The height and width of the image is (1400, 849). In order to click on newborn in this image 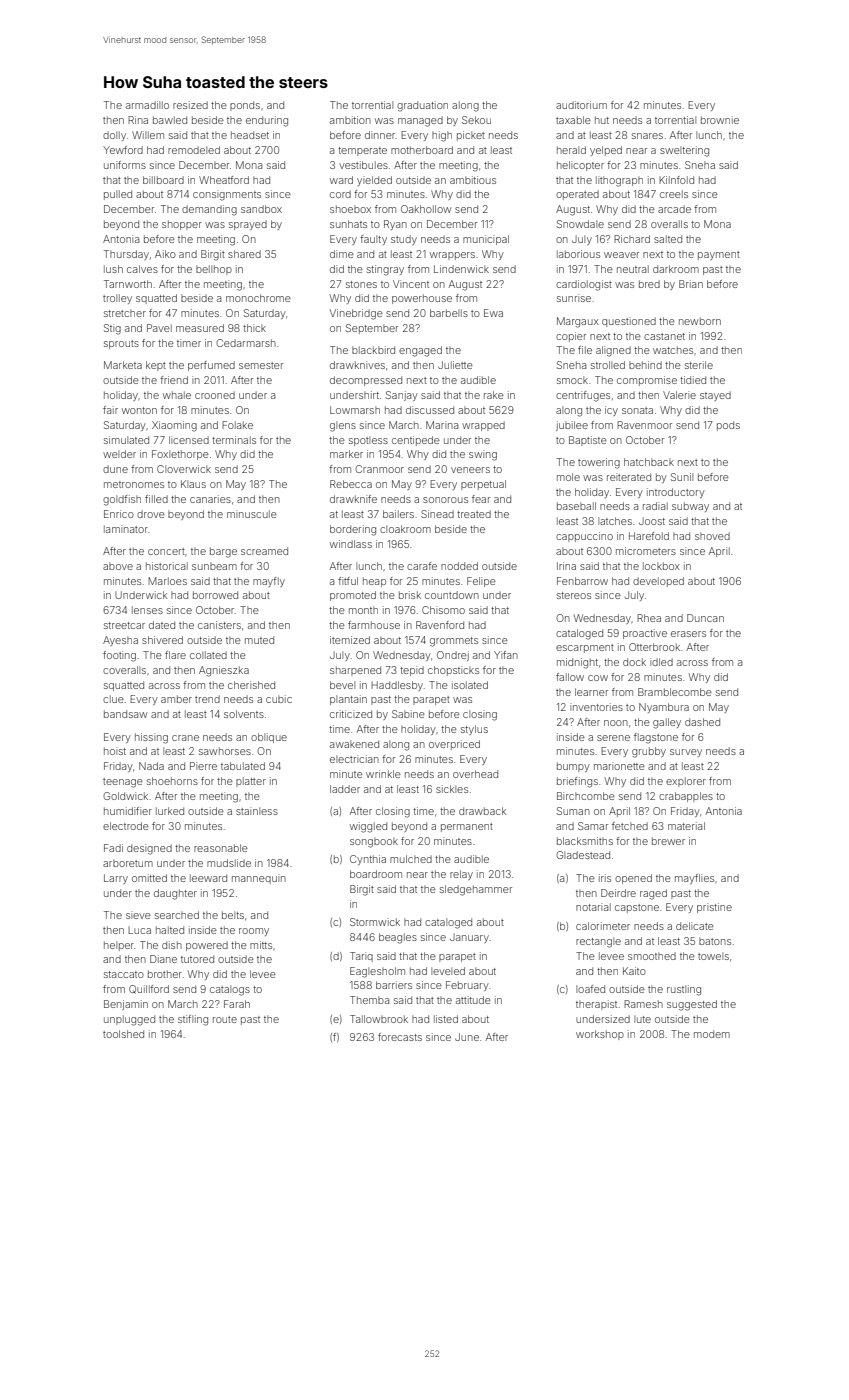, I will do `click(700, 321)`.
